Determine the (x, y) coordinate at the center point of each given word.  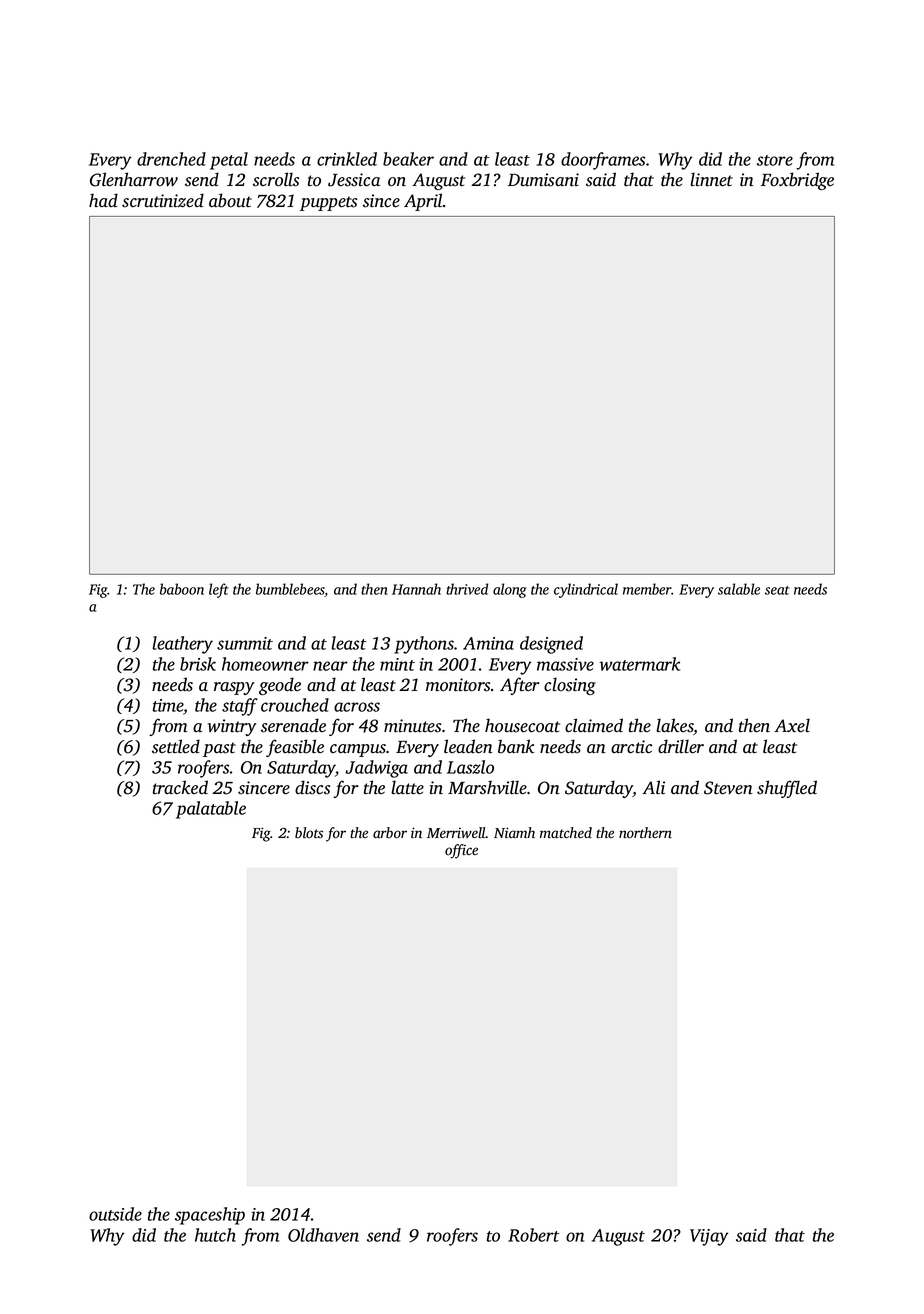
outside (115, 1214)
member (647, 589)
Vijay (709, 1237)
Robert (533, 1235)
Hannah (416, 589)
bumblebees (290, 590)
